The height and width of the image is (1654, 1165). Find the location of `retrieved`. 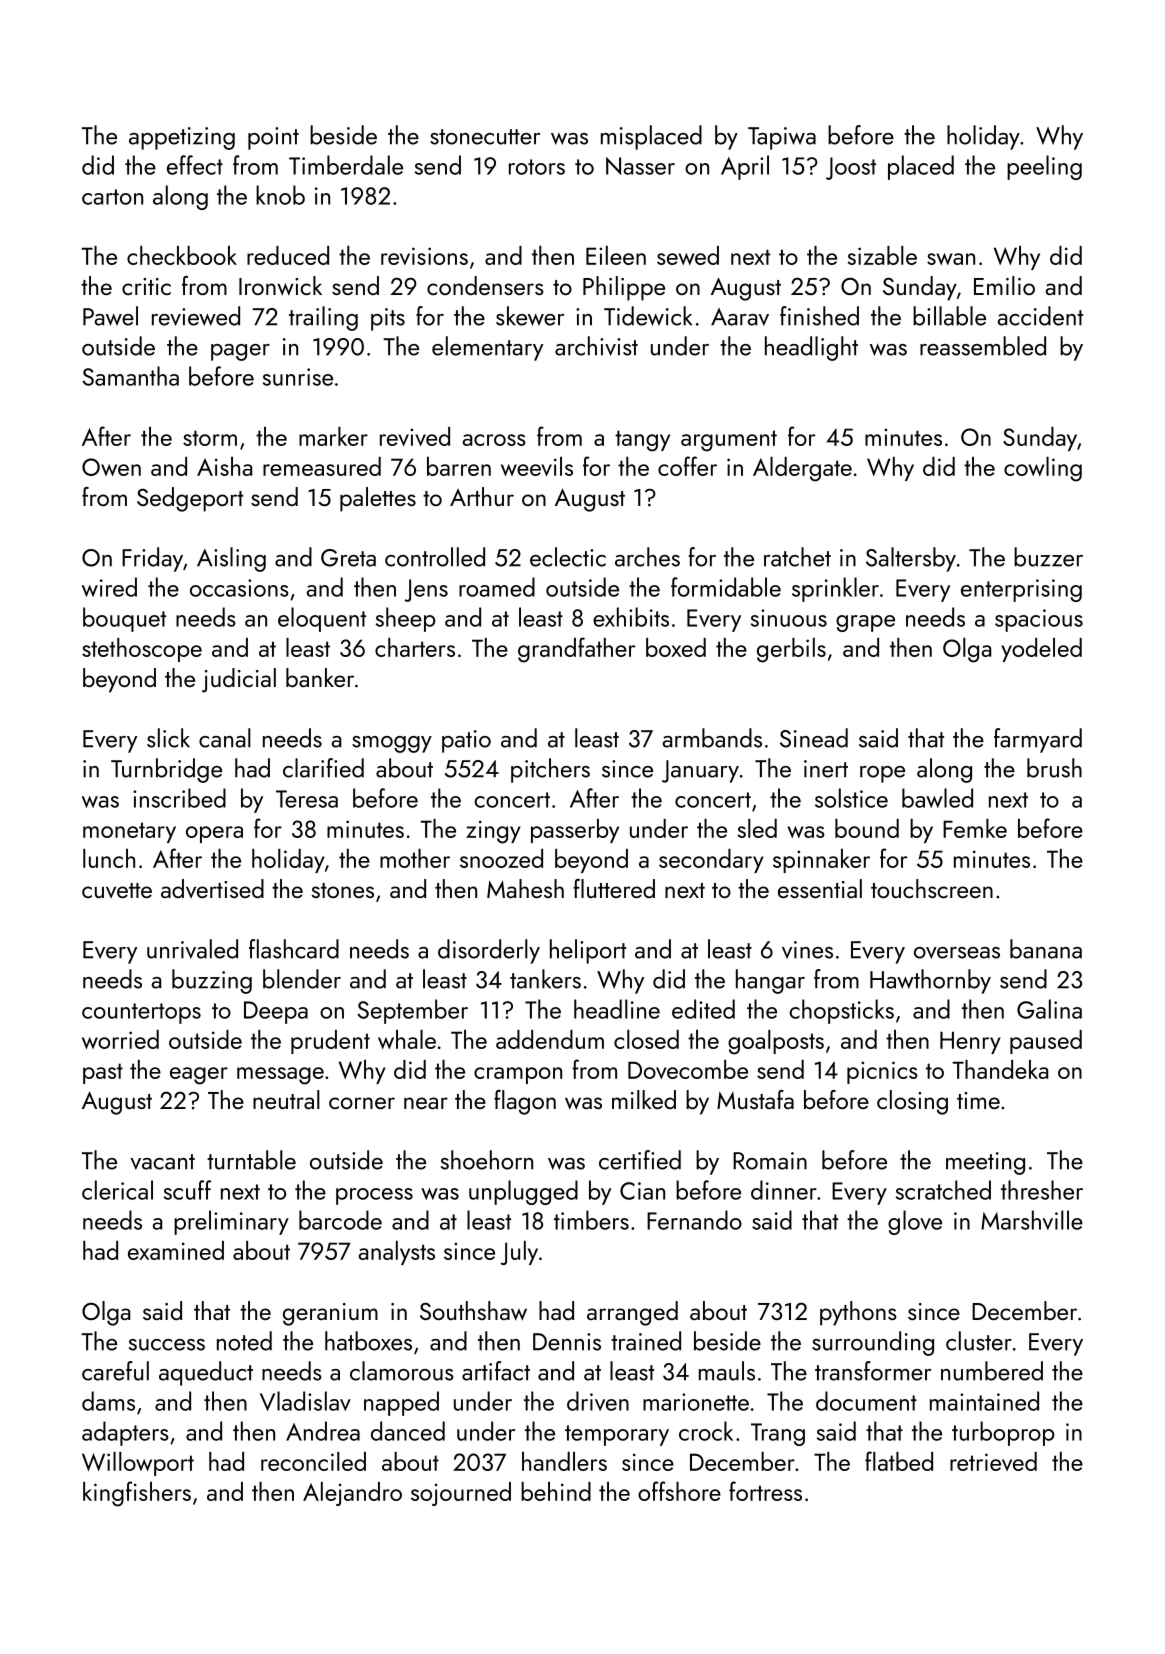

retrieved is located at coordinates (993, 1461).
